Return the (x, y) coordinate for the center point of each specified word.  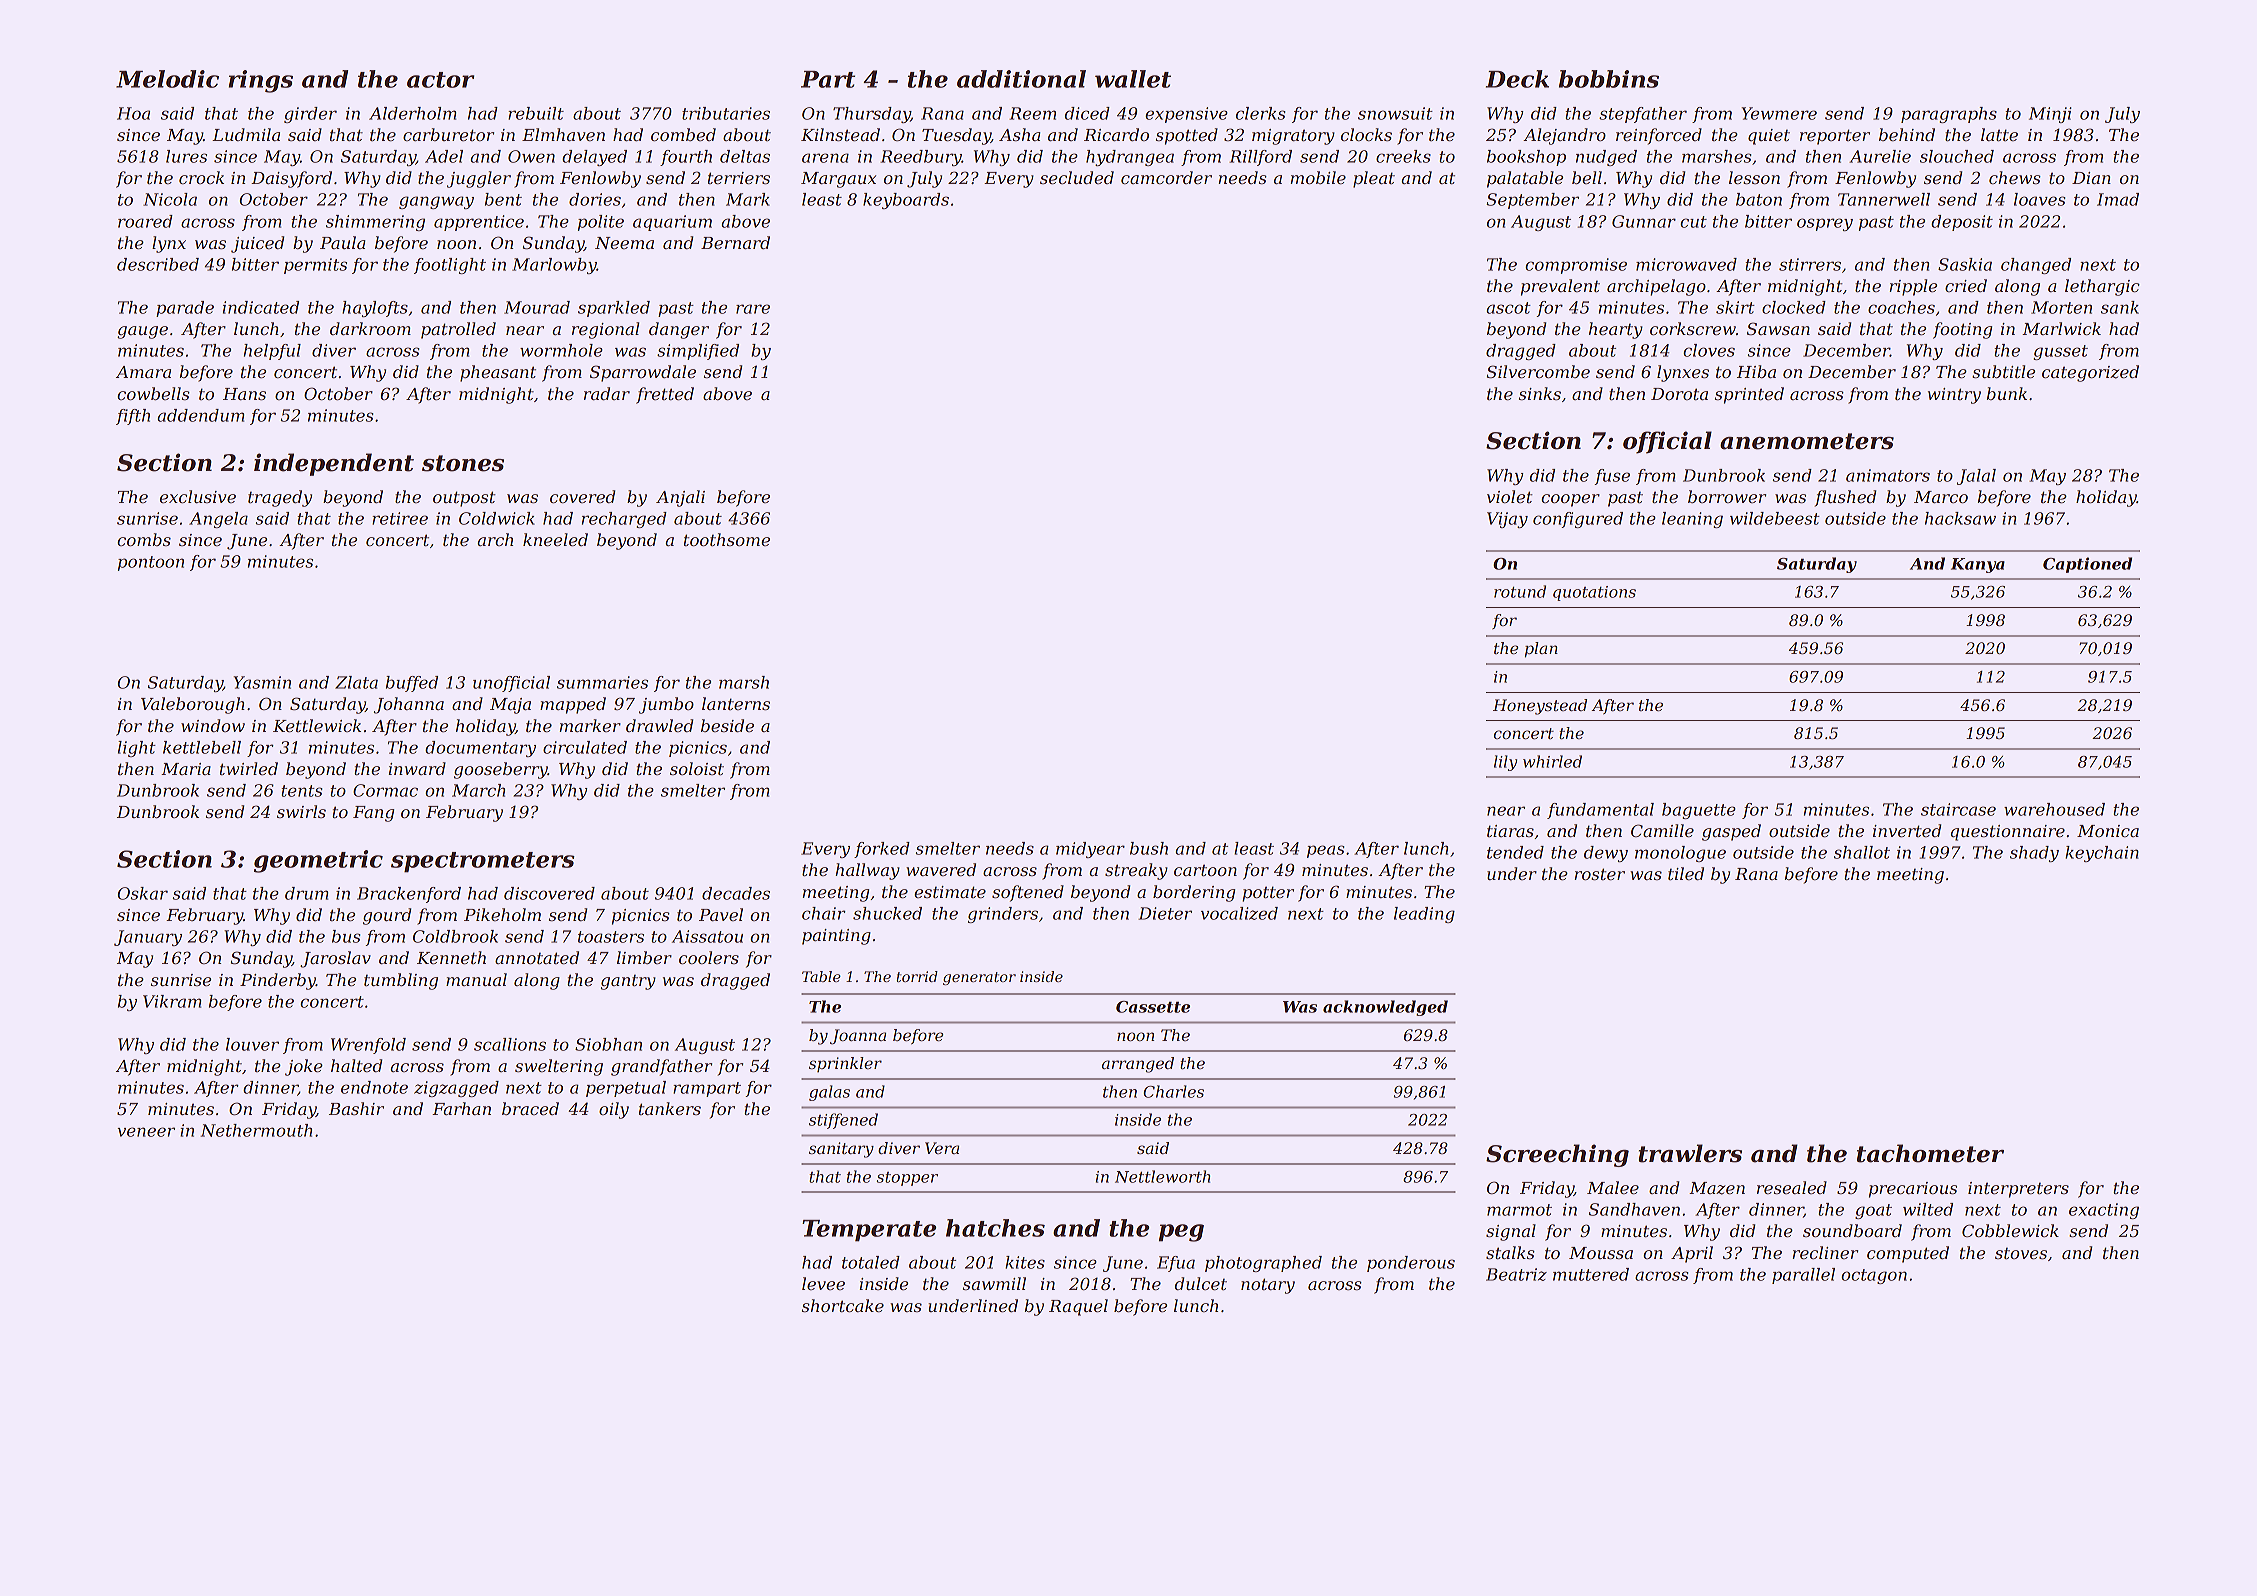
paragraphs (1949, 115)
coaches (1901, 307)
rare (753, 309)
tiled (1686, 873)
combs (144, 539)
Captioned (2087, 565)
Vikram (172, 1001)
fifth (133, 417)
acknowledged (1385, 1008)
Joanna (858, 1037)
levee (823, 1283)
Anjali (680, 498)
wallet (1133, 79)
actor (440, 80)
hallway (867, 871)
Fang (373, 814)
